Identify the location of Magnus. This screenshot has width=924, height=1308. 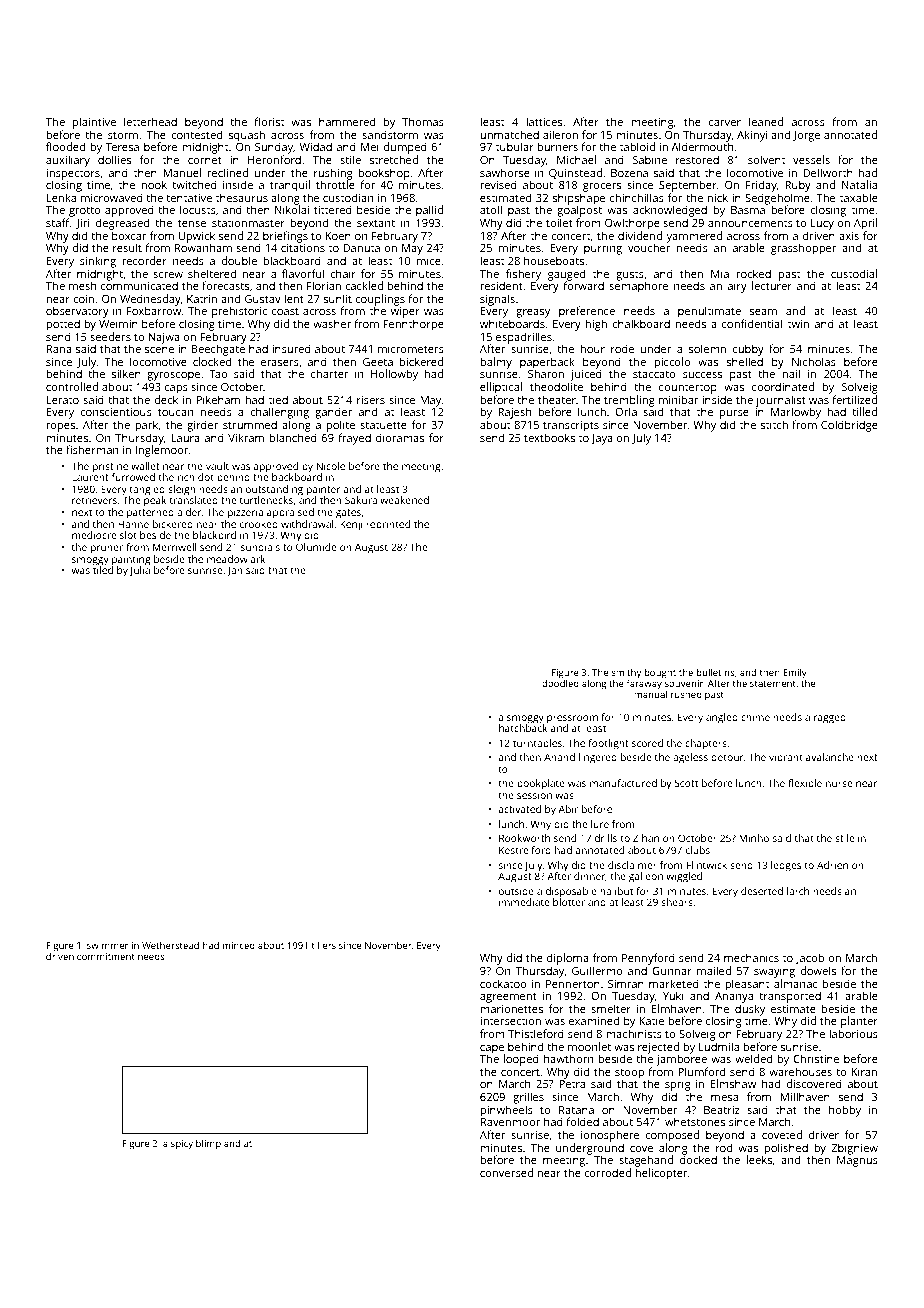
(857, 1161).
